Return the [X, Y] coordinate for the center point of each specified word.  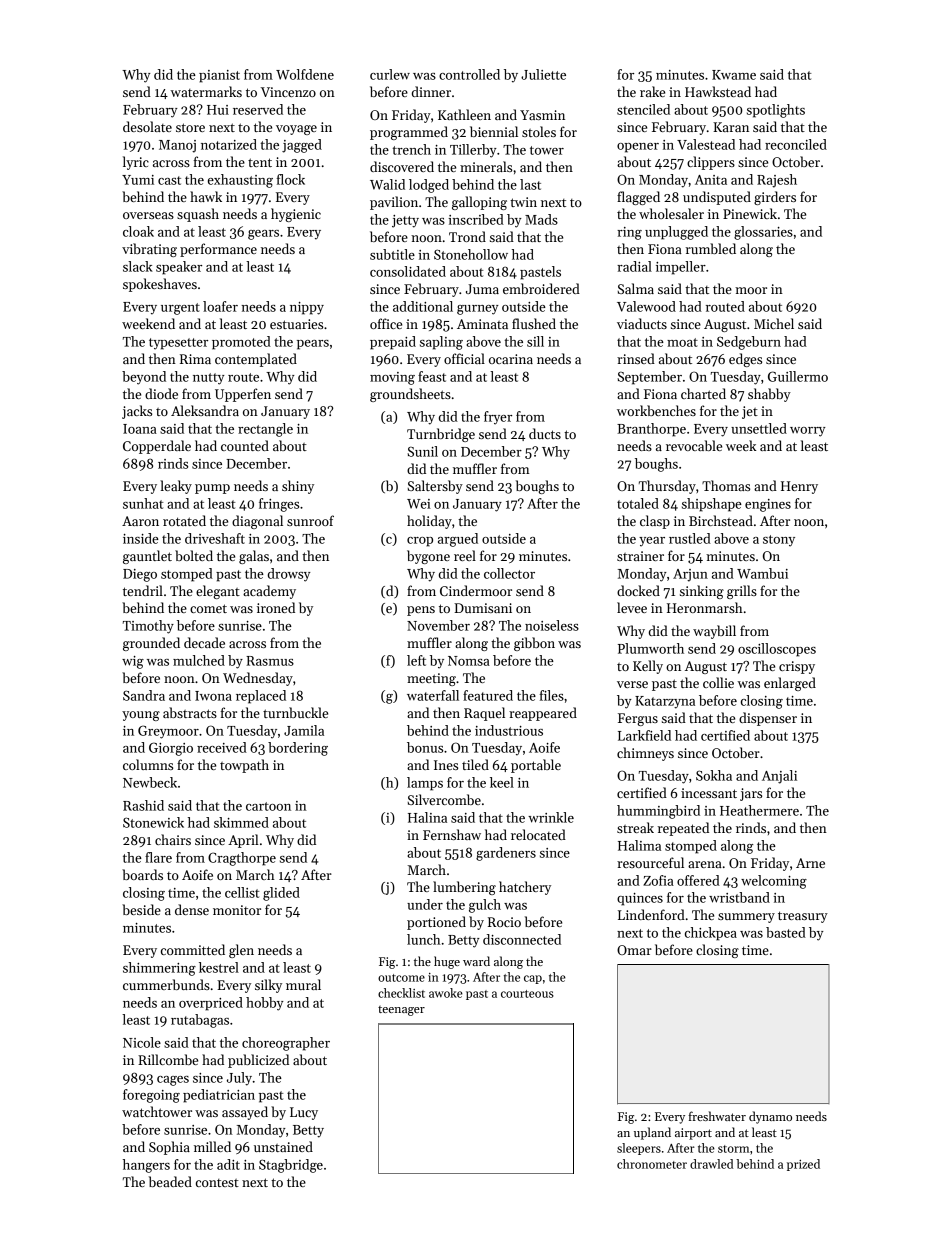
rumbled [711, 248]
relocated [538, 834]
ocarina [511, 359]
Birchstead [721, 520]
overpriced [211, 1004]
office [386, 323]
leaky [176, 487]
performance [218, 250]
